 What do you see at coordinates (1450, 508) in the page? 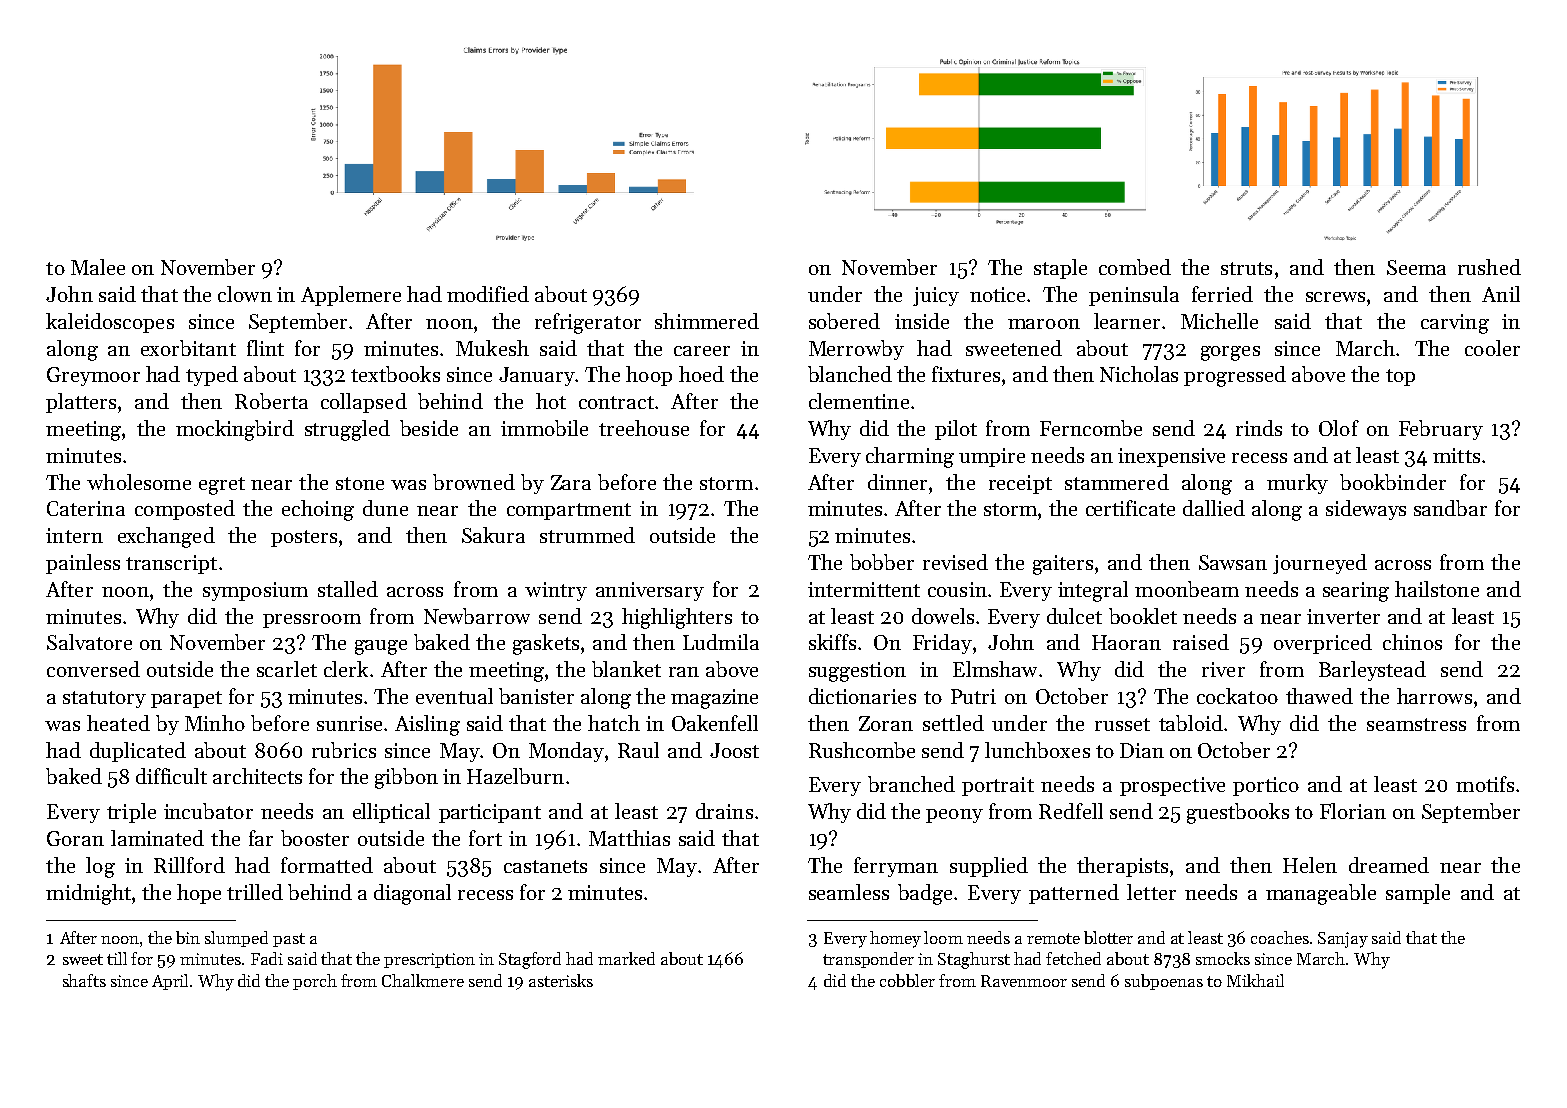
I see `sandbar` at bounding box center [1450, 508].
